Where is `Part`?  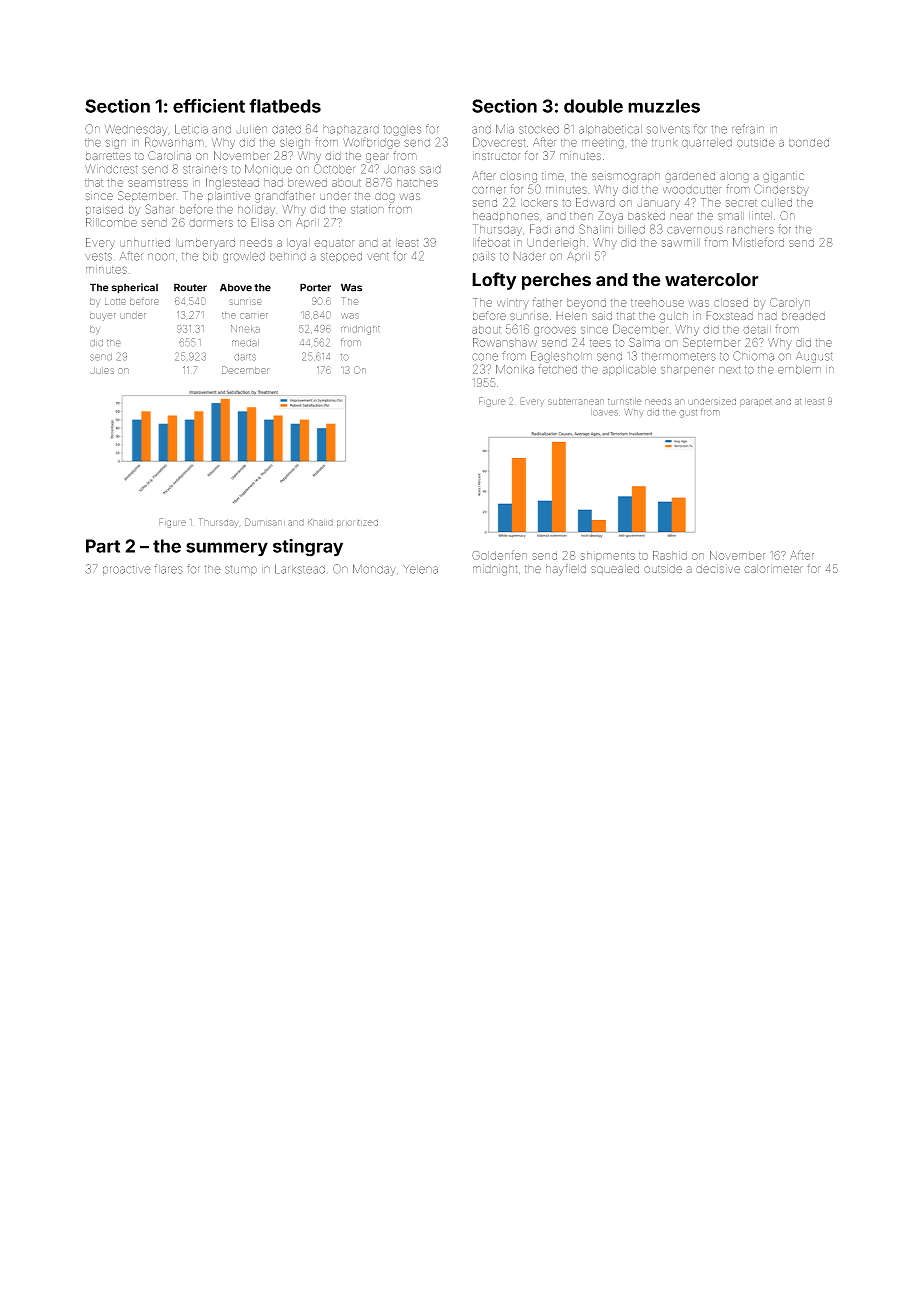
Part is located at coordinates (103, 546).
